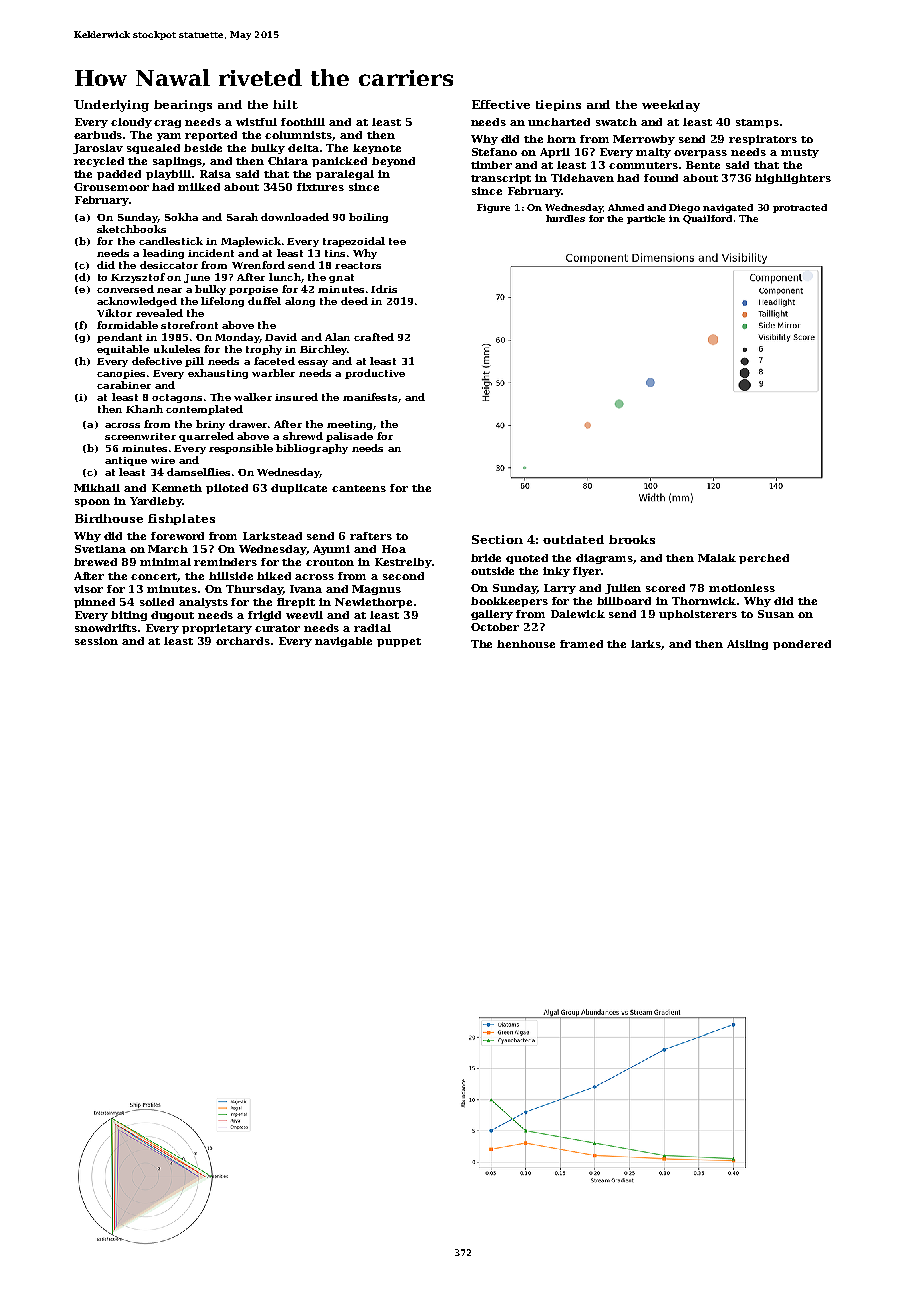  What do you see at coordinates (632, 539) in the screenshot?
I see `brooks` at bounding box center [632, 539].
